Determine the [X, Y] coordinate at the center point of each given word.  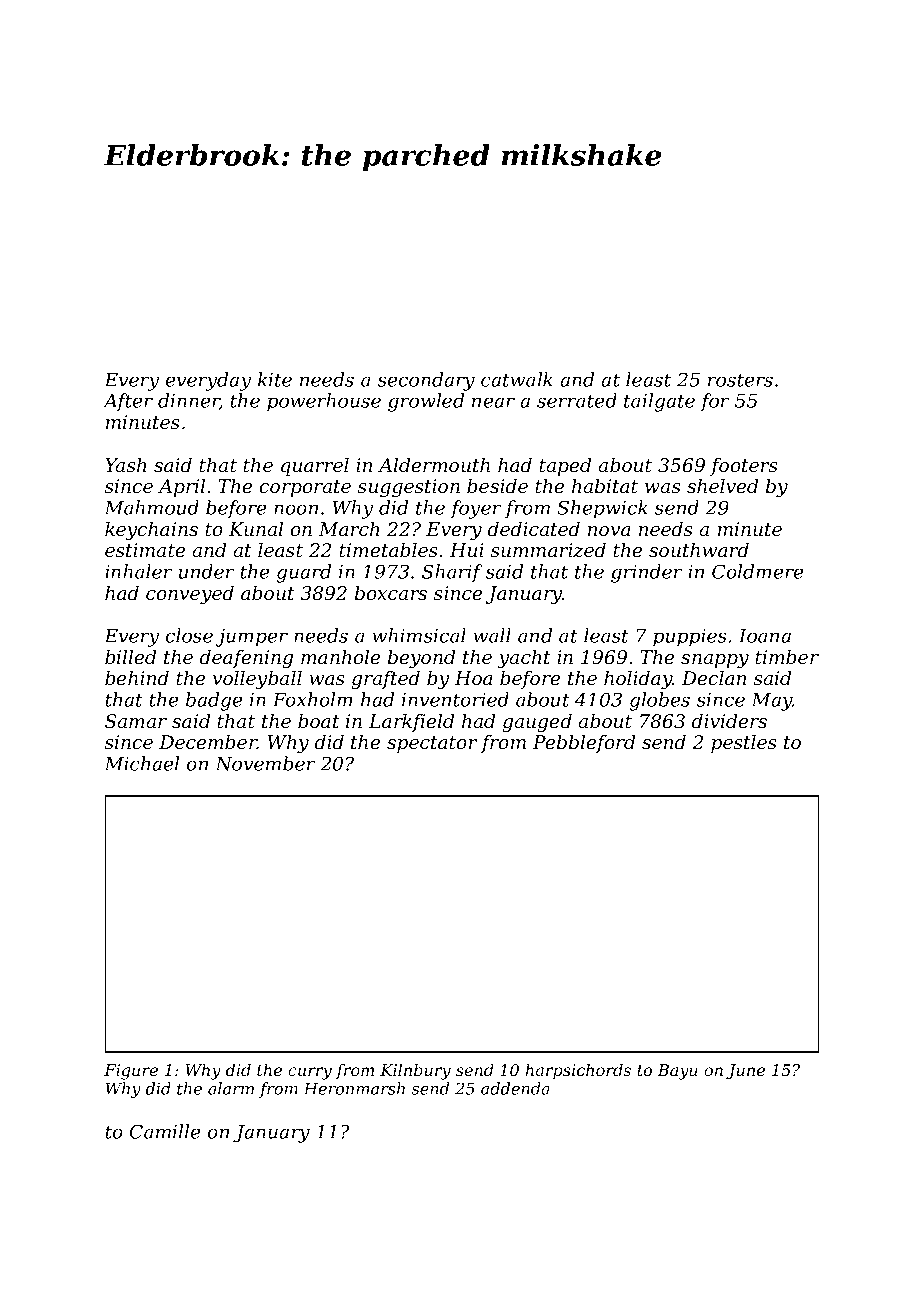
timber [787, 657]
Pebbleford [584, 744]
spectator [432, 744]
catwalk [517, 379]
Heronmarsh [354, 1088]
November [265, 763]
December [208, 742]
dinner [189, 401]
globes [659, 701]
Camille [165, 1131]
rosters [740, 380]
